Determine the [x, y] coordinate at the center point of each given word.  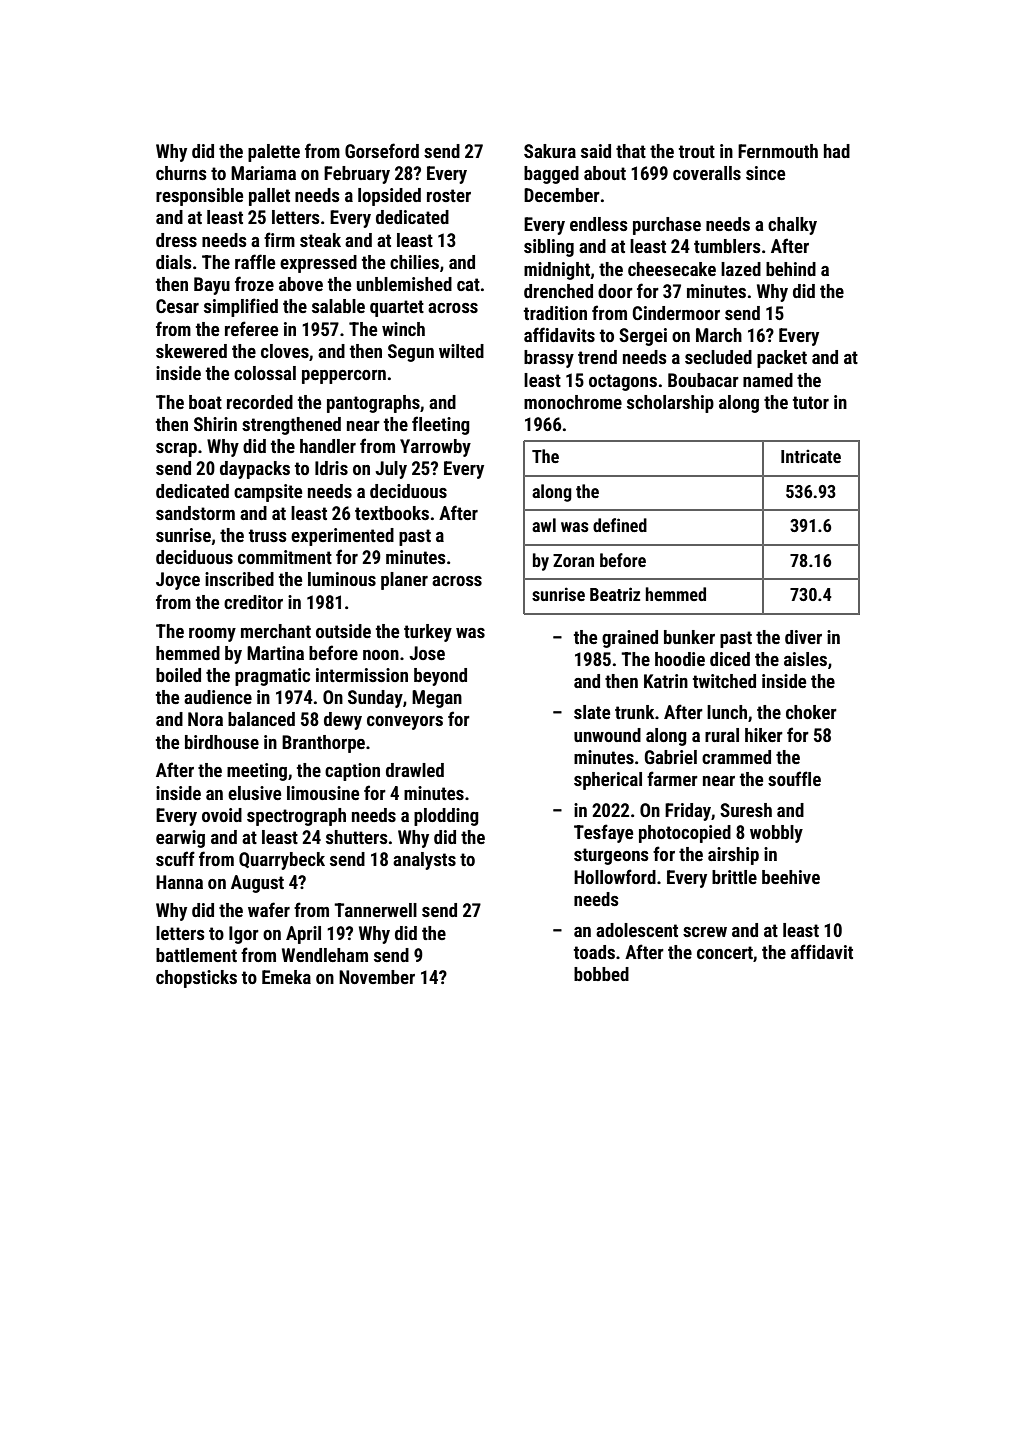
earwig [180, 839]
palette [274, 153]
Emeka [286, 977]
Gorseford [382, 150]
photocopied [685, 834]
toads [594, 952]
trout [697, 151]
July [391, 470]
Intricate [811, 456]
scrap [176, 450]
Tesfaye [603, 833]
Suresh [746, 810]
